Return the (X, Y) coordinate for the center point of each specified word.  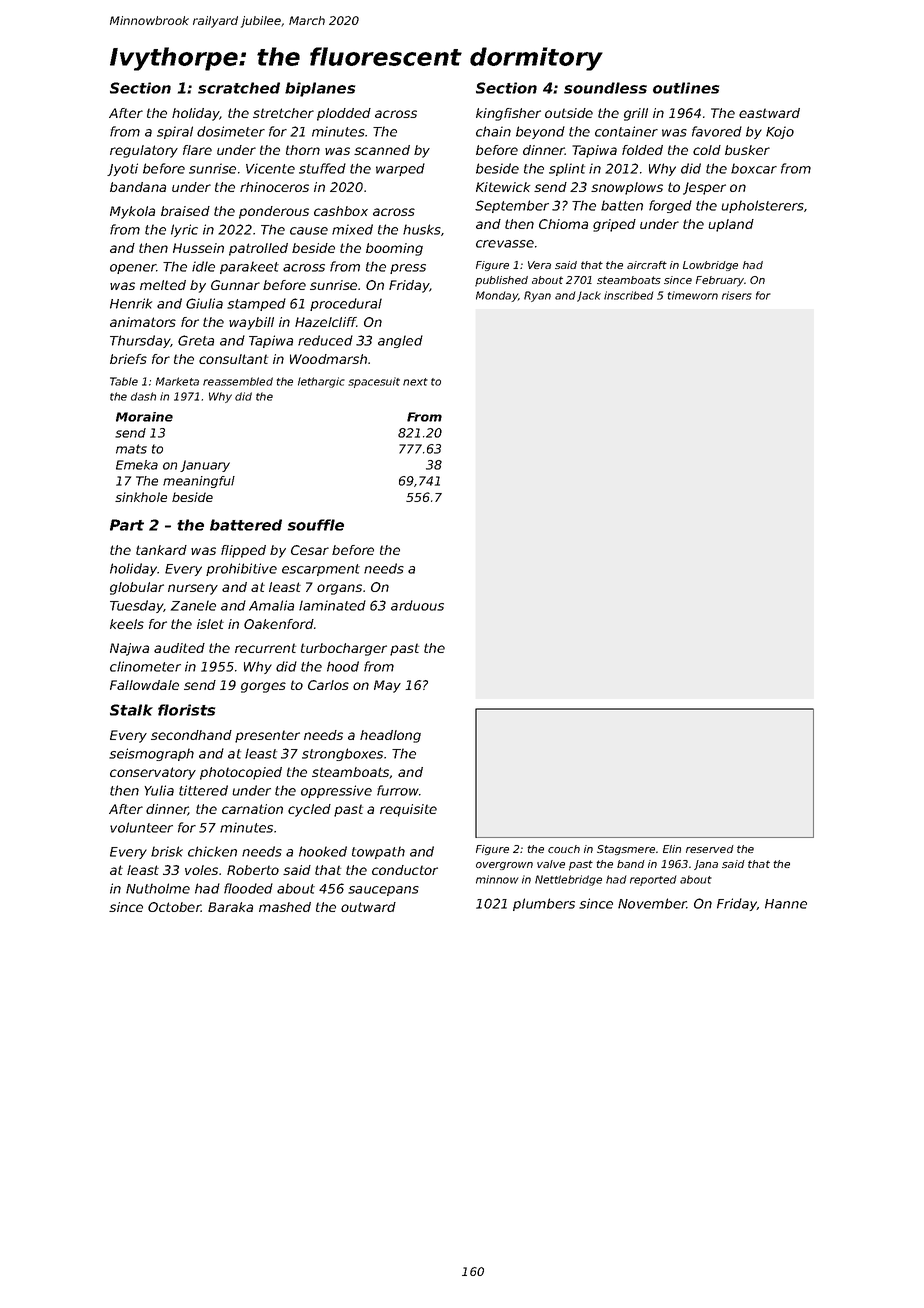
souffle (315, 525)
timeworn (693, 295)
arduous (417, 605)
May (387, 686)
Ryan (537, 296)
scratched (239, 88)
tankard (161, 550)
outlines (686, 88)
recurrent (265, 648)
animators (143, 322)
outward (368, 907)
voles (201, 870)
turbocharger (344, 649)
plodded (344, 114)
